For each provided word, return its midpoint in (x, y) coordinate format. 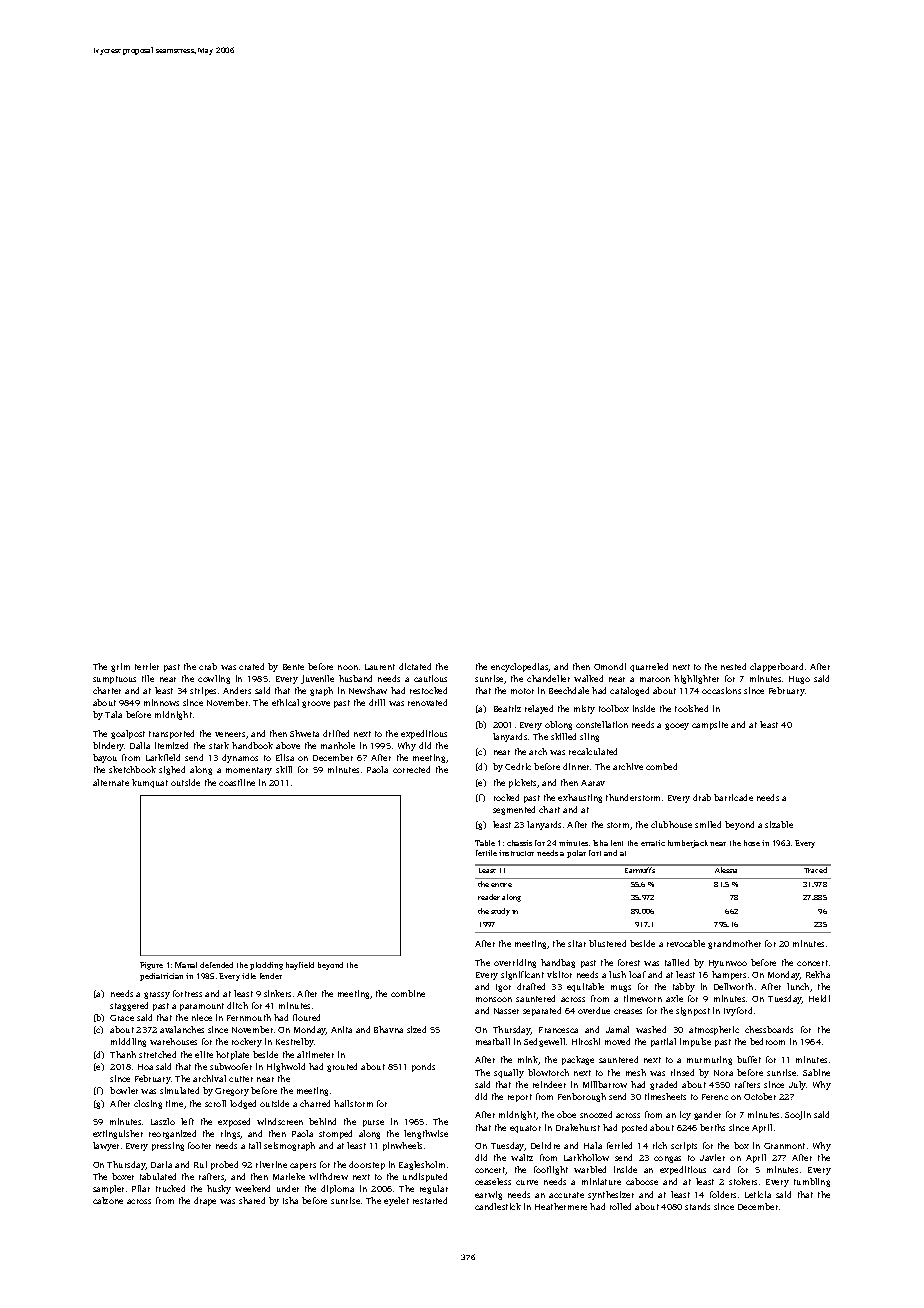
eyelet (396, 1201)
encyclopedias (520, 667)
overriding (515, 963)
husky (219, 1189)
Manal (186, 965)
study (500, 912)
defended (216, 965)
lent (617, 843)
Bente (293, 667)
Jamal (617, 1029)
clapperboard (776, 667)
